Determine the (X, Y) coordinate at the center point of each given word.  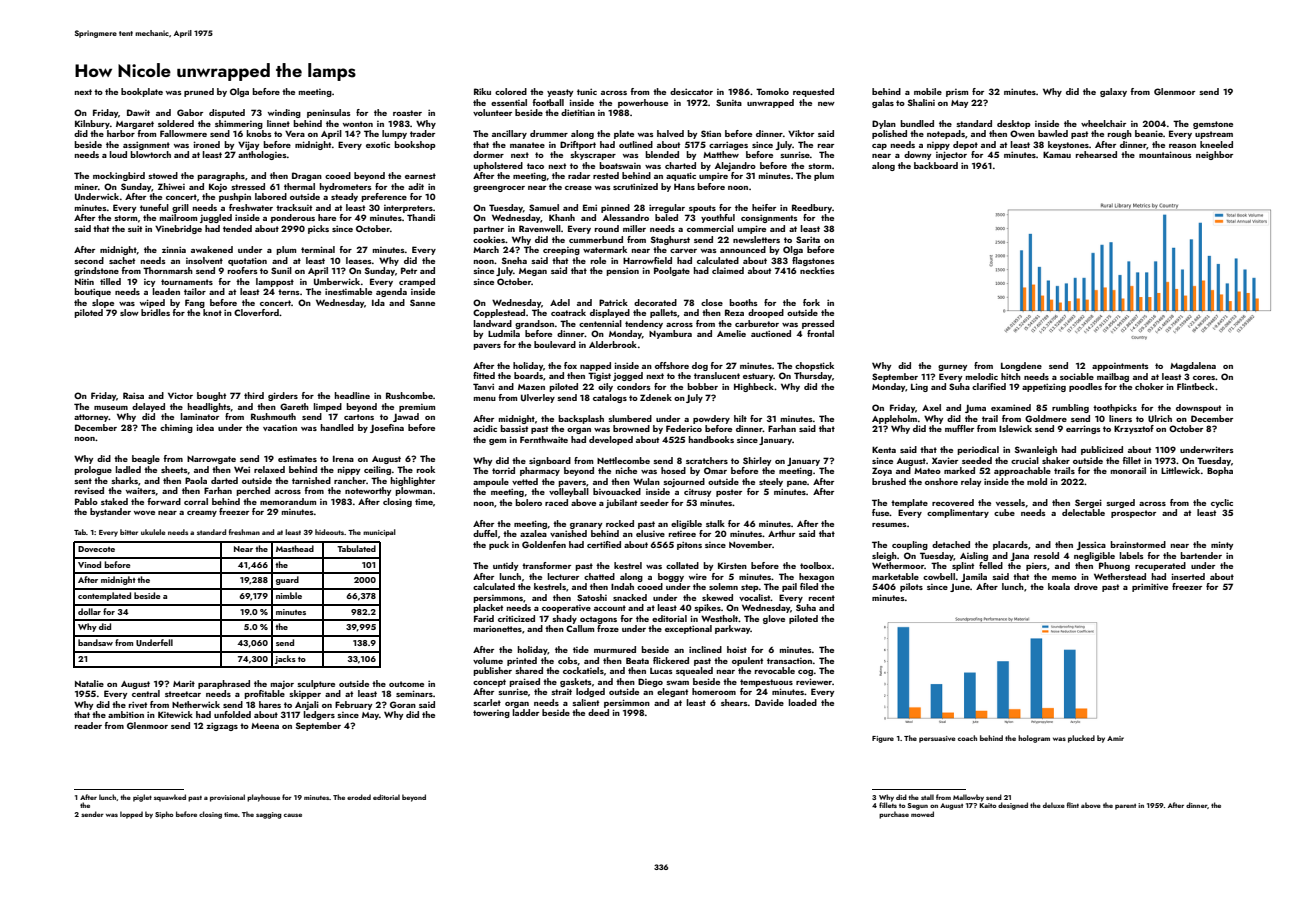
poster (729, 493)
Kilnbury (92, 124)
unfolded (232, 714)
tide (581, 649)
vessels (1010, 502)
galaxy (1113, 92)
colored (511, 91)
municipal (379, 533)
